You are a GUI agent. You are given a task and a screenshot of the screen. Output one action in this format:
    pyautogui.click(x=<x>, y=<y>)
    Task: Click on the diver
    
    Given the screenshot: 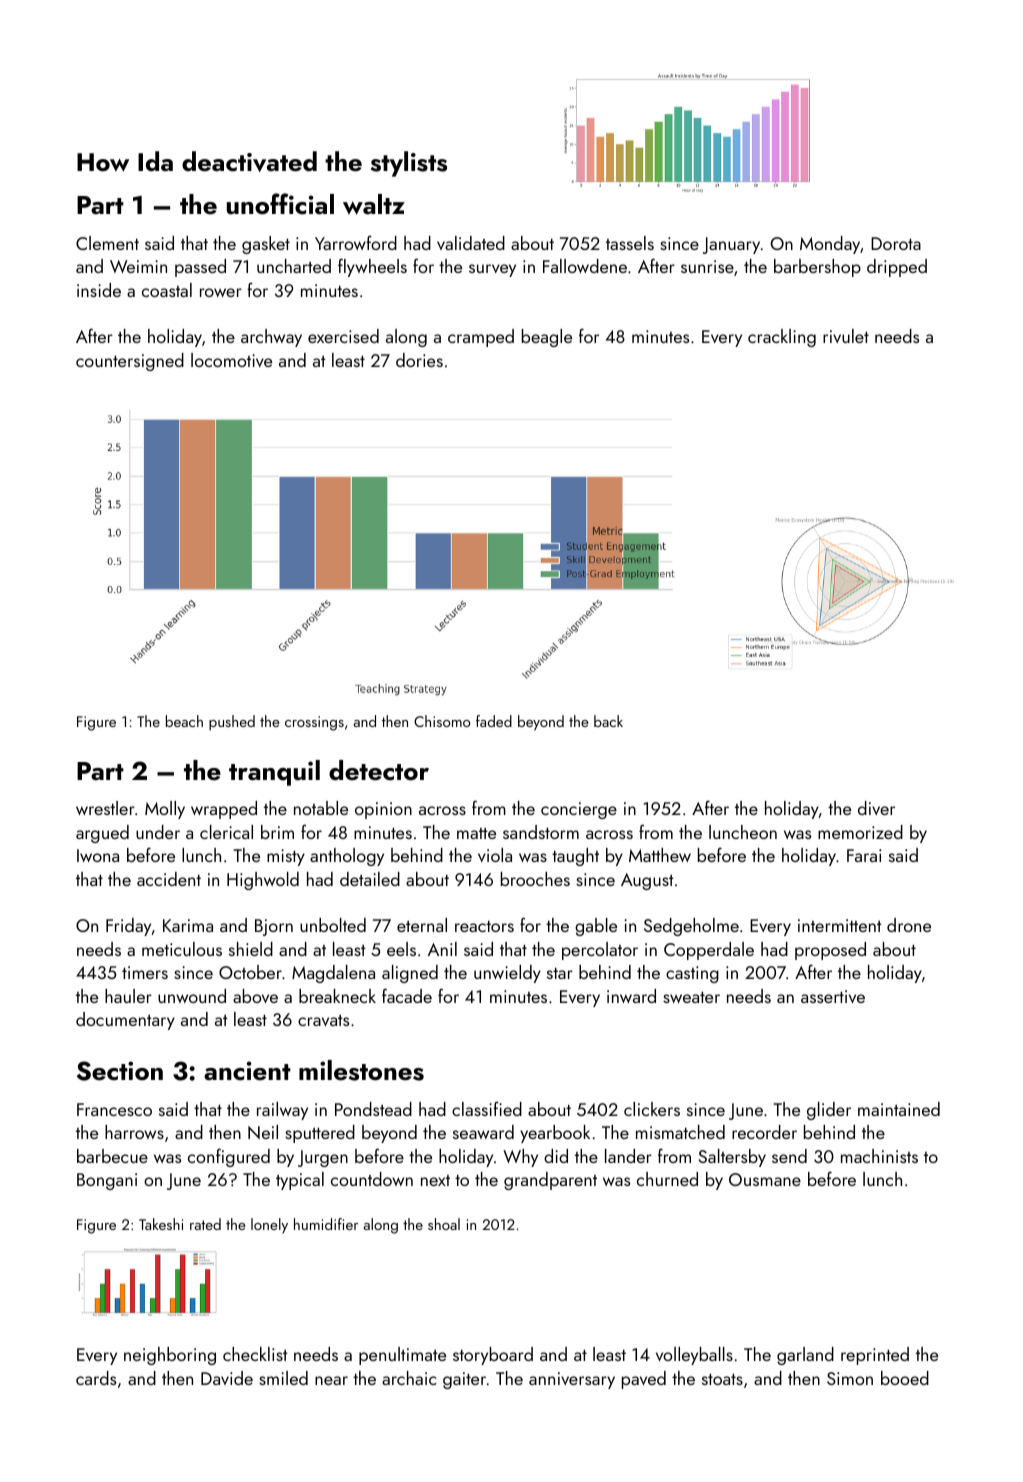 What is the action you would take?
    pyautogui.click(x=876, y=808)
